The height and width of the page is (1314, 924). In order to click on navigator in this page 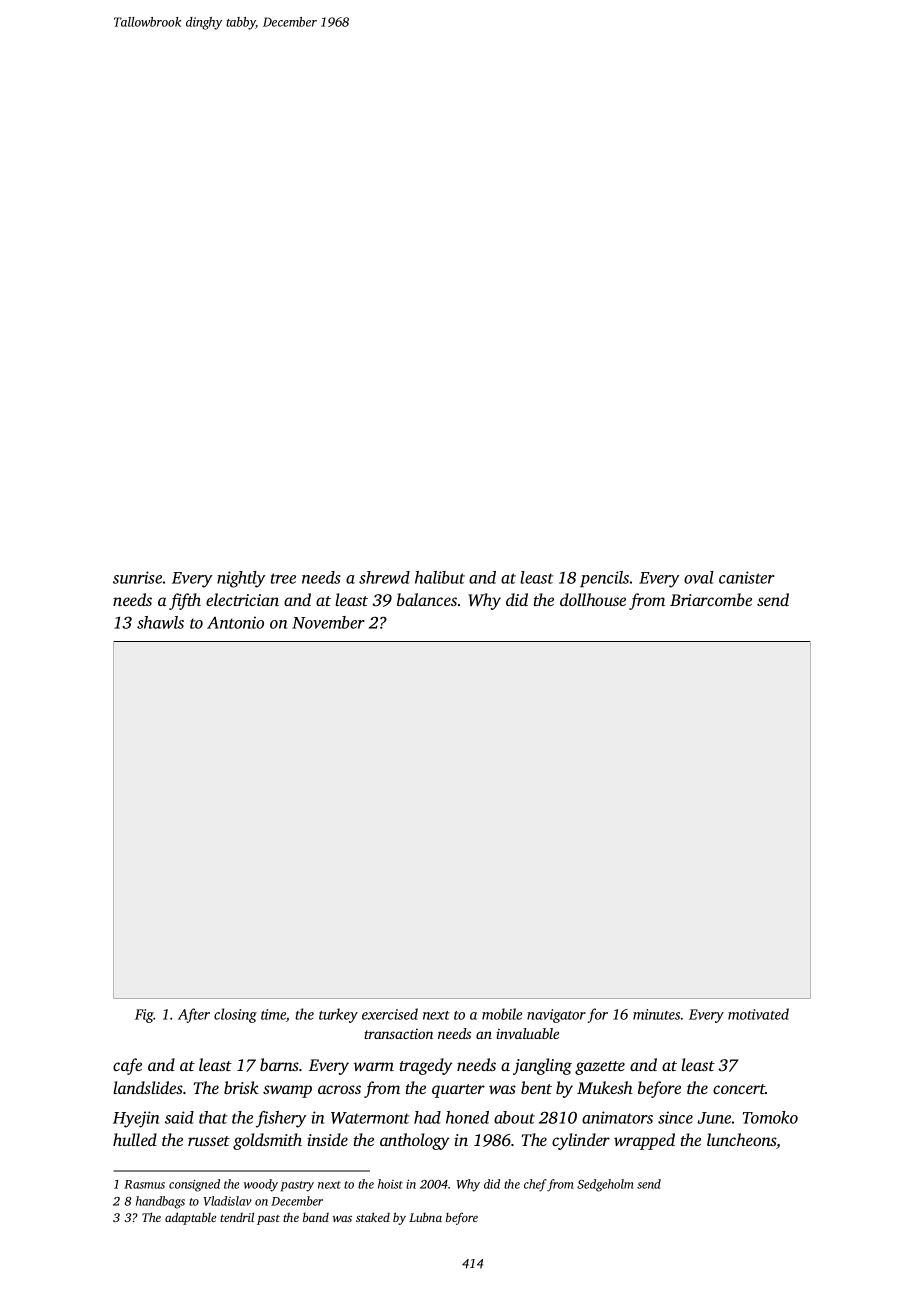, I will do `click(556, 1016)`.
